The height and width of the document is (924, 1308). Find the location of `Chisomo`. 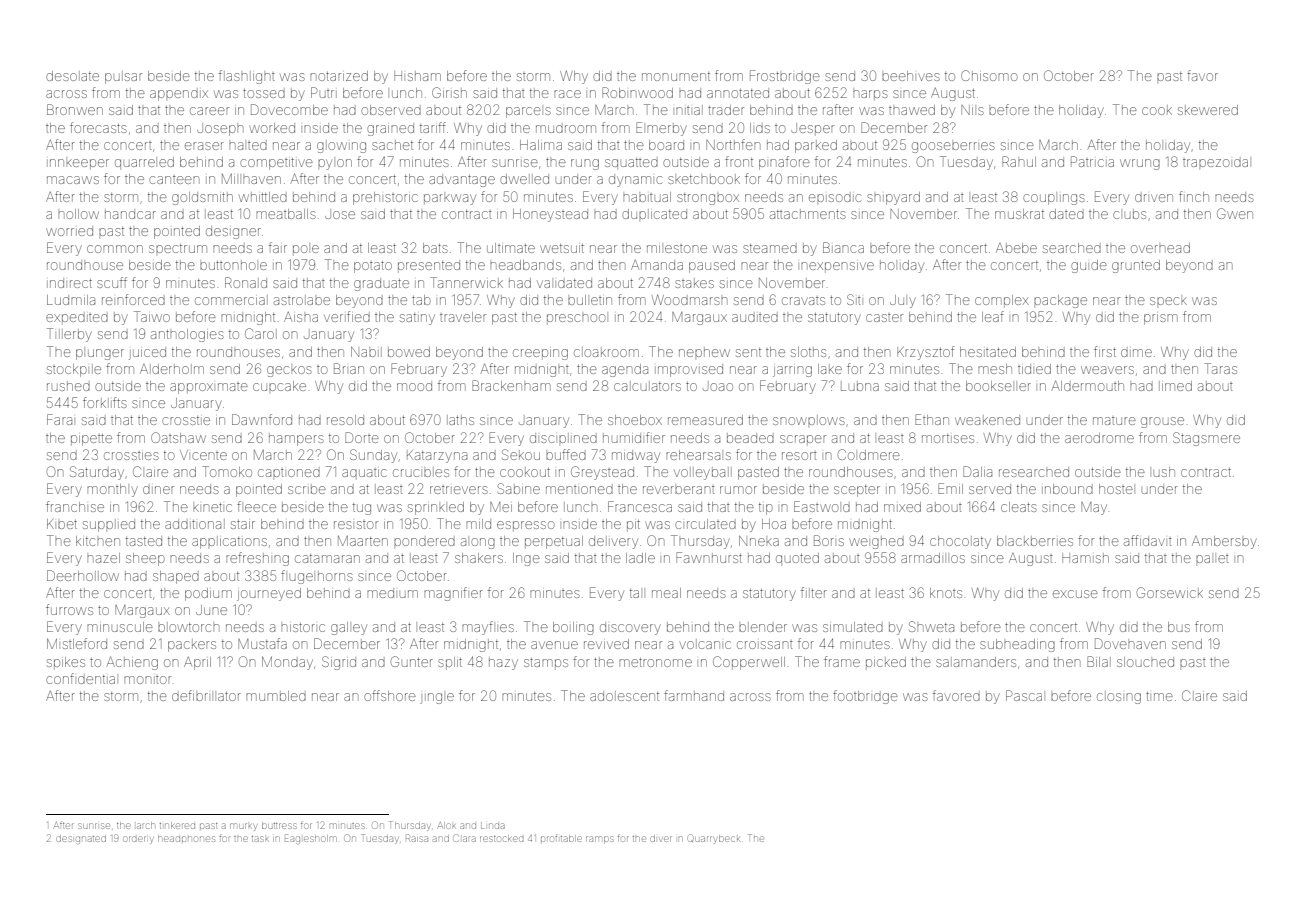

Chisomo is located at coordinates (989, 75).
